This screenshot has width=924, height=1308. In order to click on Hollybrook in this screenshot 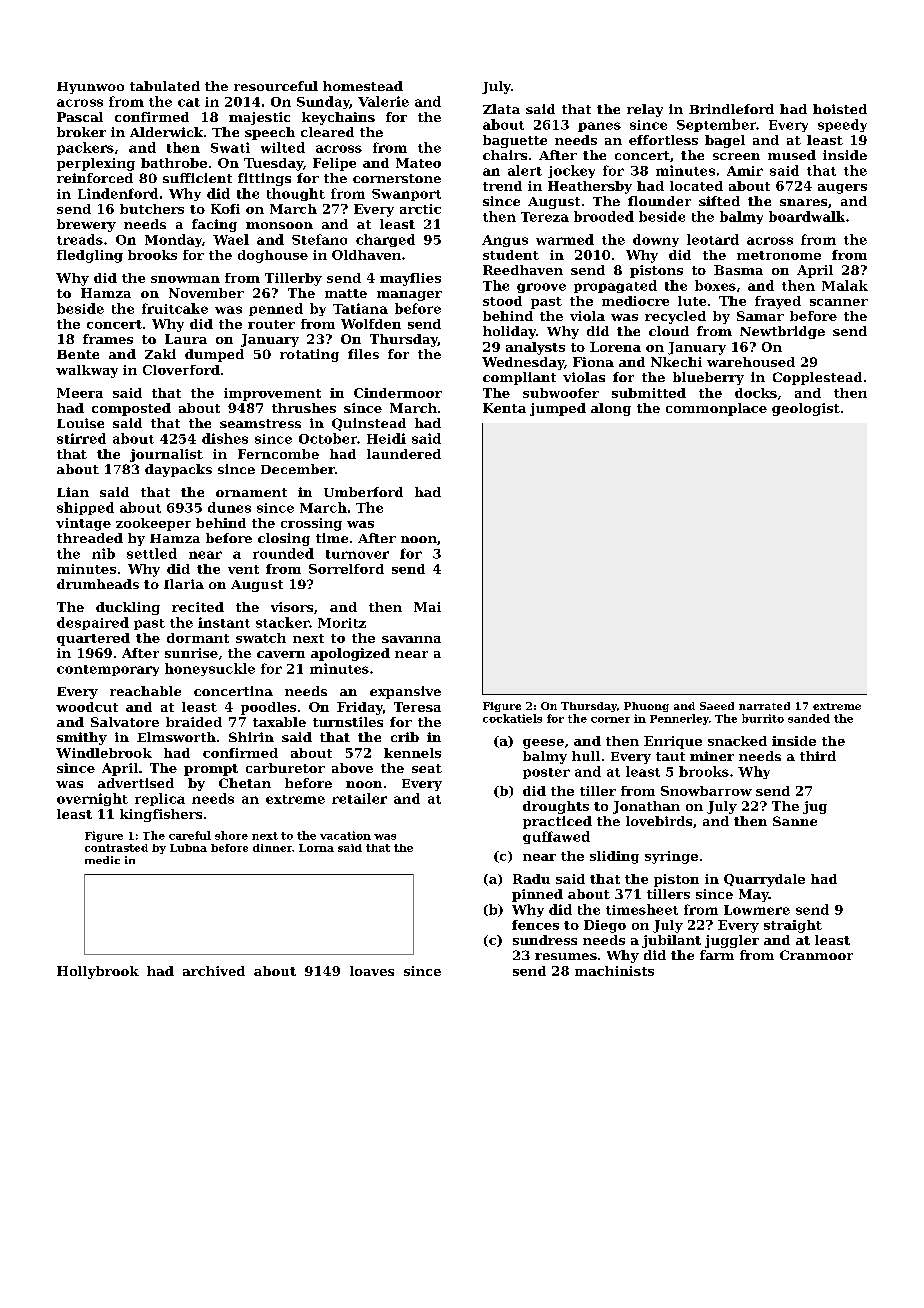, I will do `click(98, 972)`.
